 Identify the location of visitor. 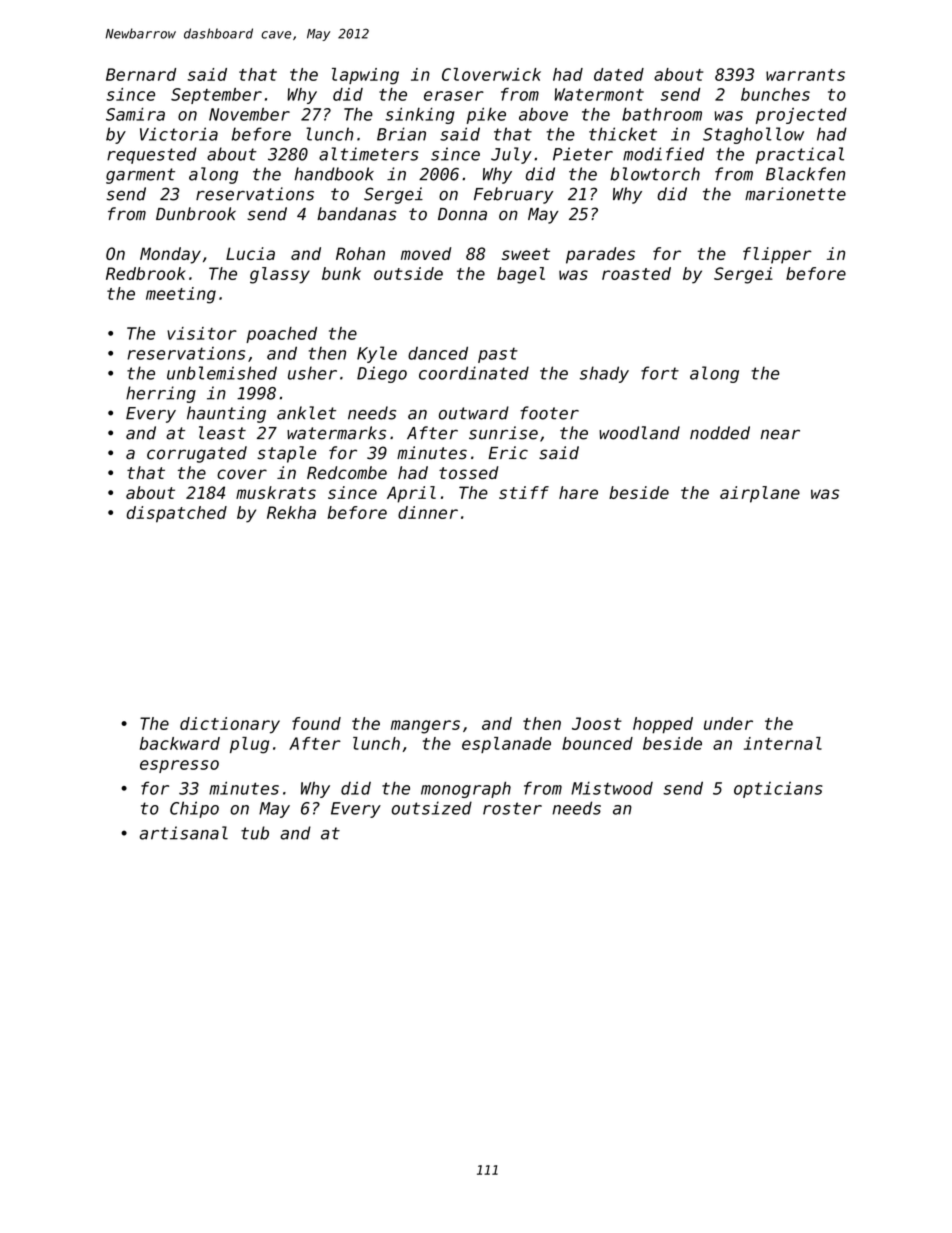
(202, 333).
